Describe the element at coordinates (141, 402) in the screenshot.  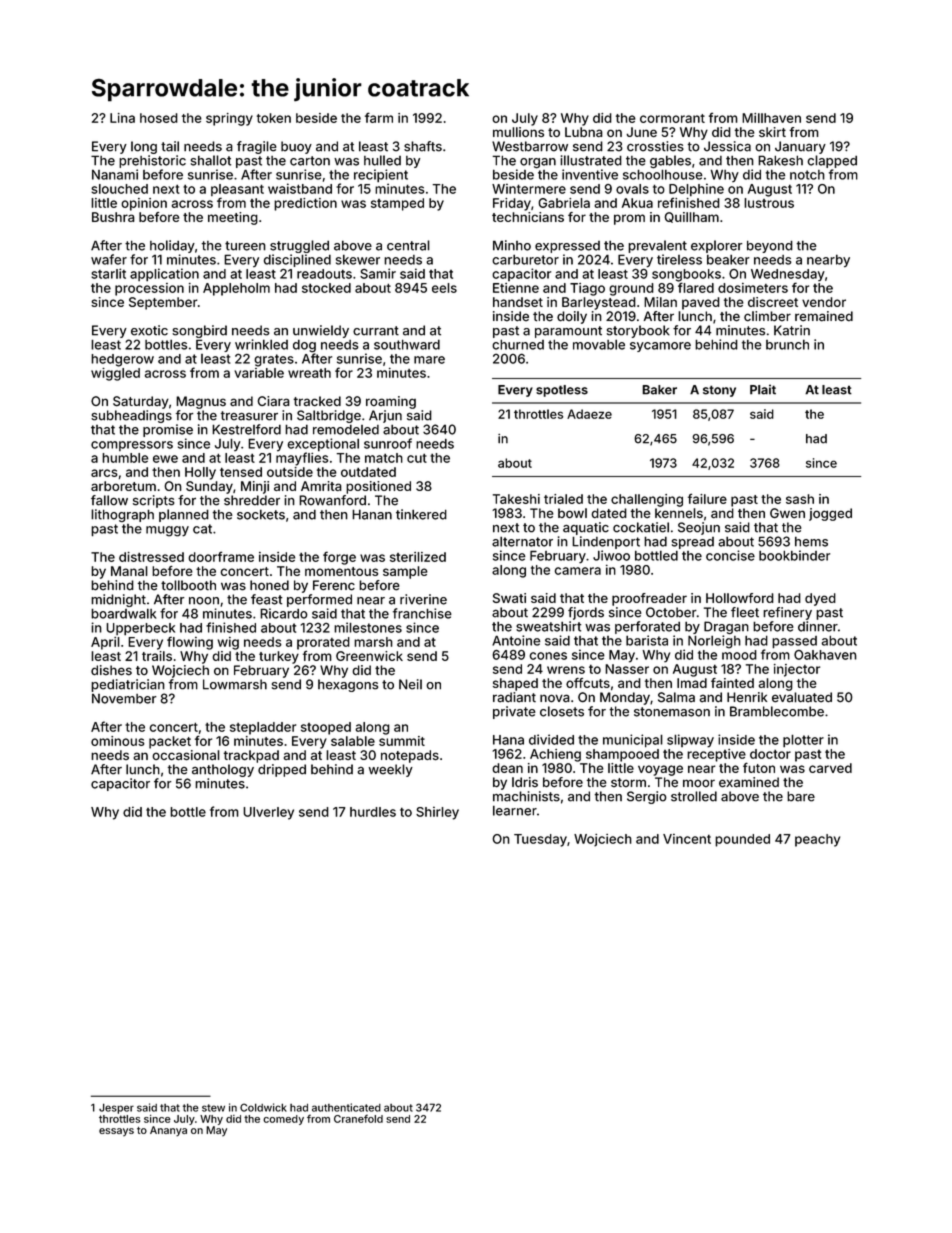
I see `Saturday` at that location.
